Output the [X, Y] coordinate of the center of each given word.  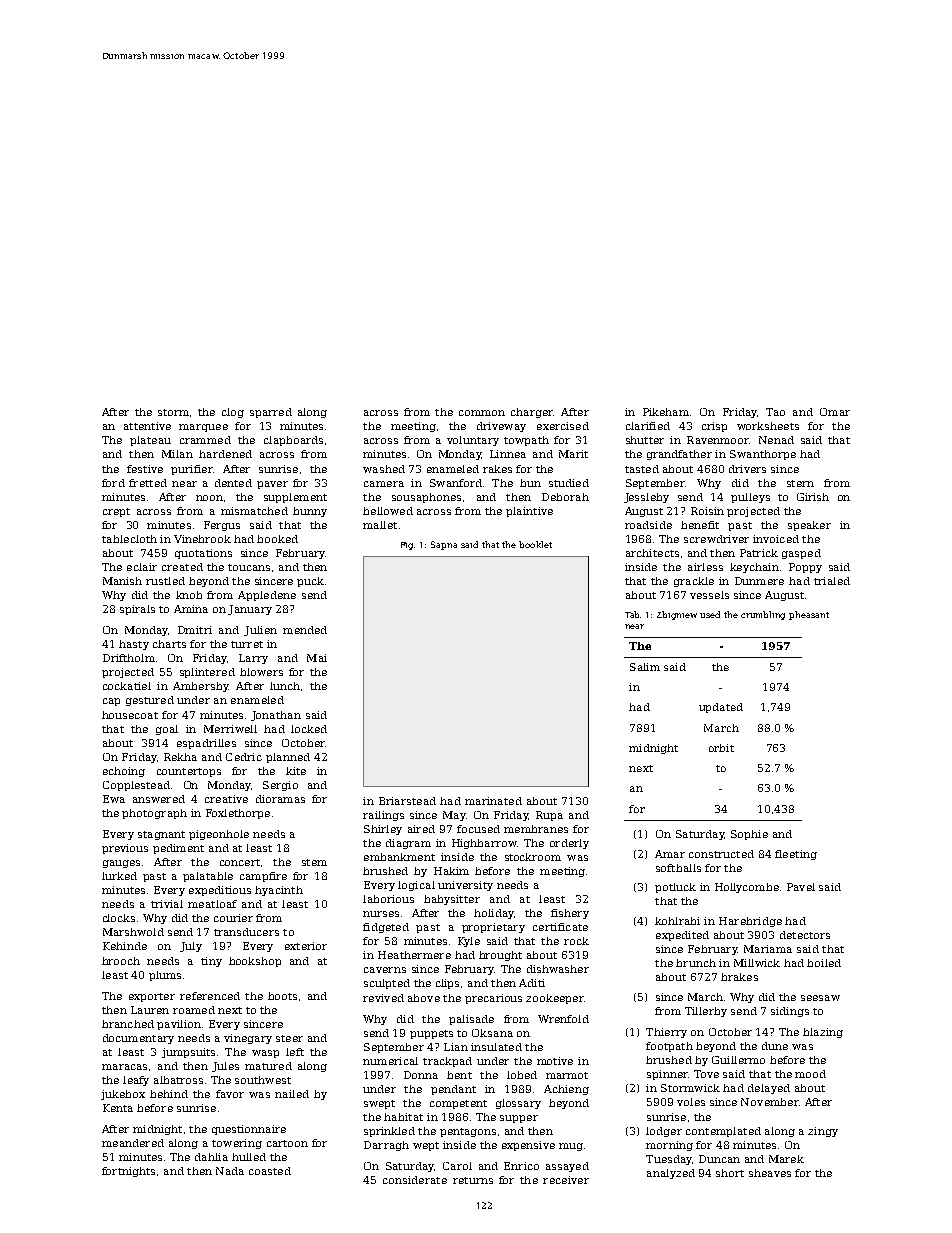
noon [209, 498]
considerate [415, 1180]
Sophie [749, 835]
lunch [285, 686]
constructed [721, 854]
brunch [696, 963]
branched [128, 1024]
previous [125, 849]
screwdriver [716, 539]
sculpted [387, 984]
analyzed [671, 1174]
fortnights [128, 1172]
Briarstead [407, 801]
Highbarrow [484, 844]
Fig [407, 546]
